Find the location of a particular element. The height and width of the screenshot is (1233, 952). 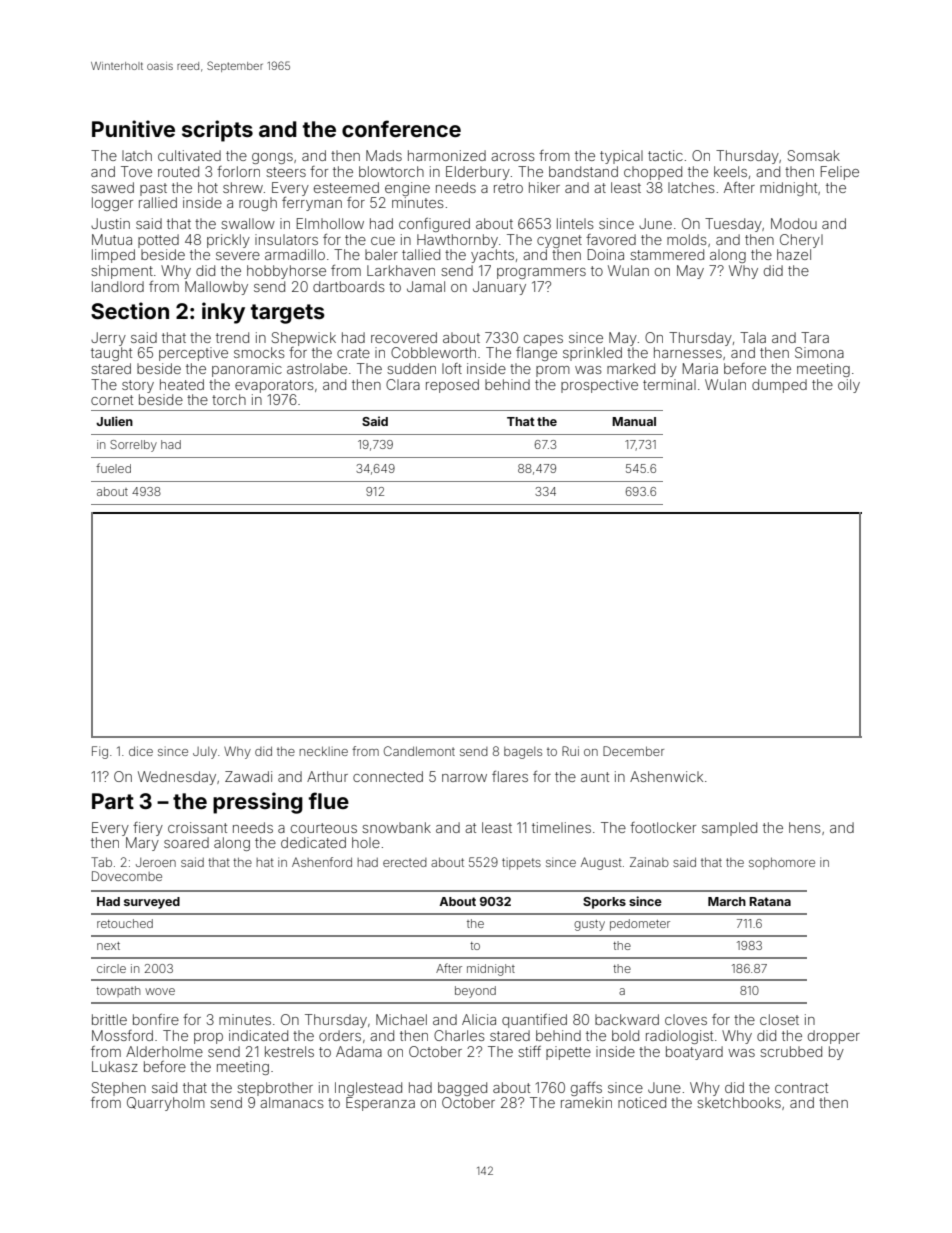

Manual is located at coordinates (634, 421).
